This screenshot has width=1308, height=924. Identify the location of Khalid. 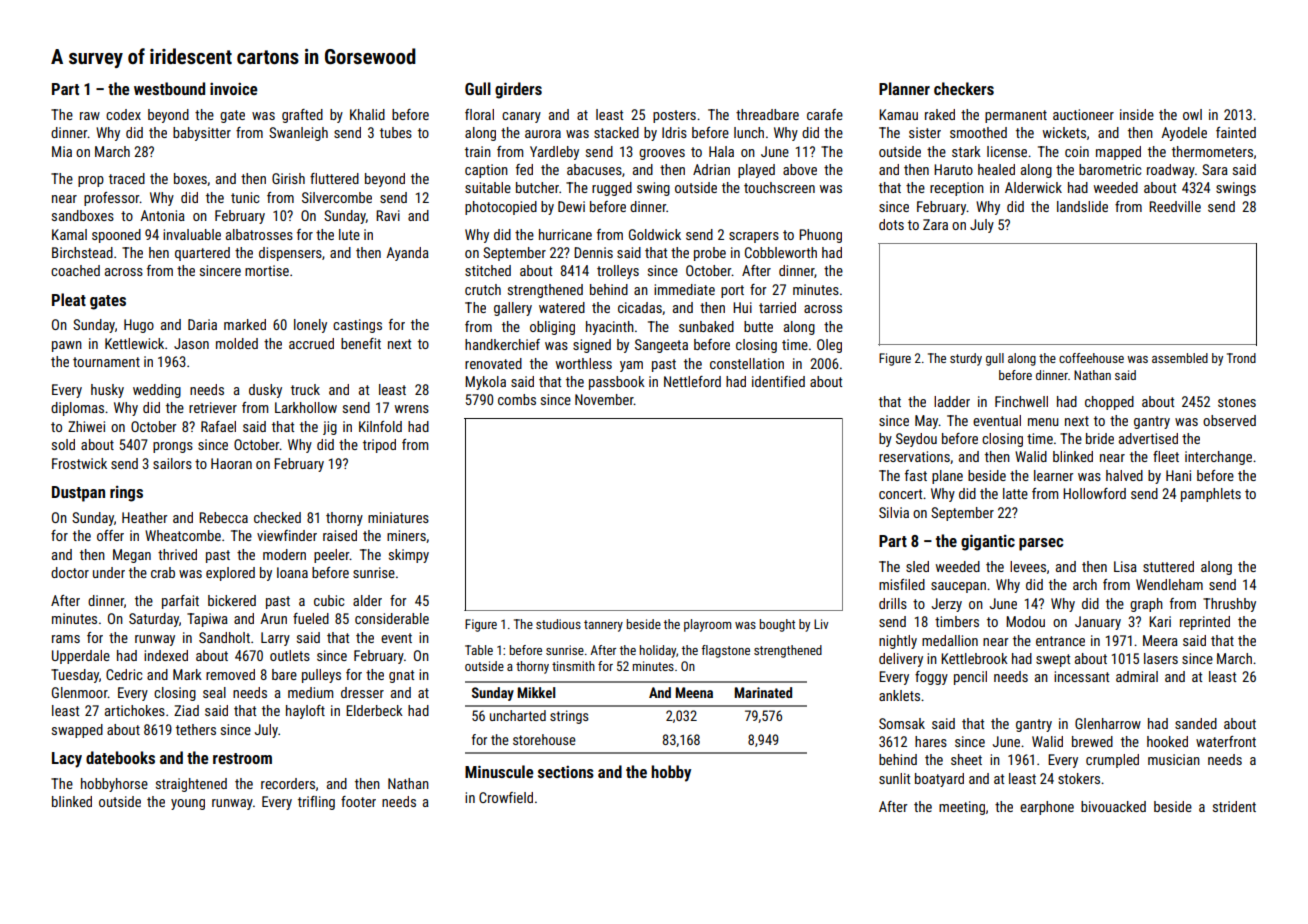
(367, 114).
